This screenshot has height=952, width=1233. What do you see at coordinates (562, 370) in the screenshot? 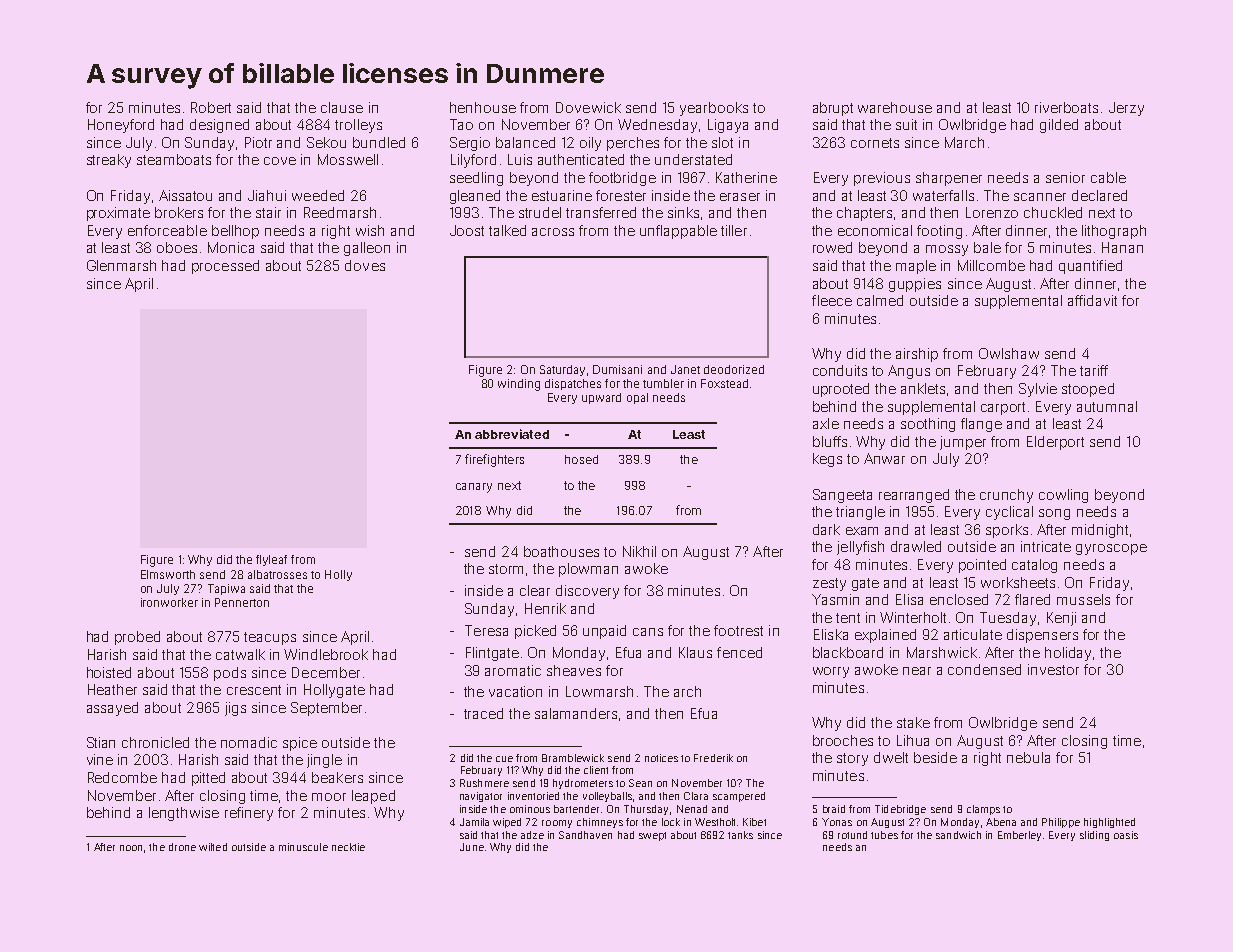
I see `Saturday` at bounding box center [562, 370].
